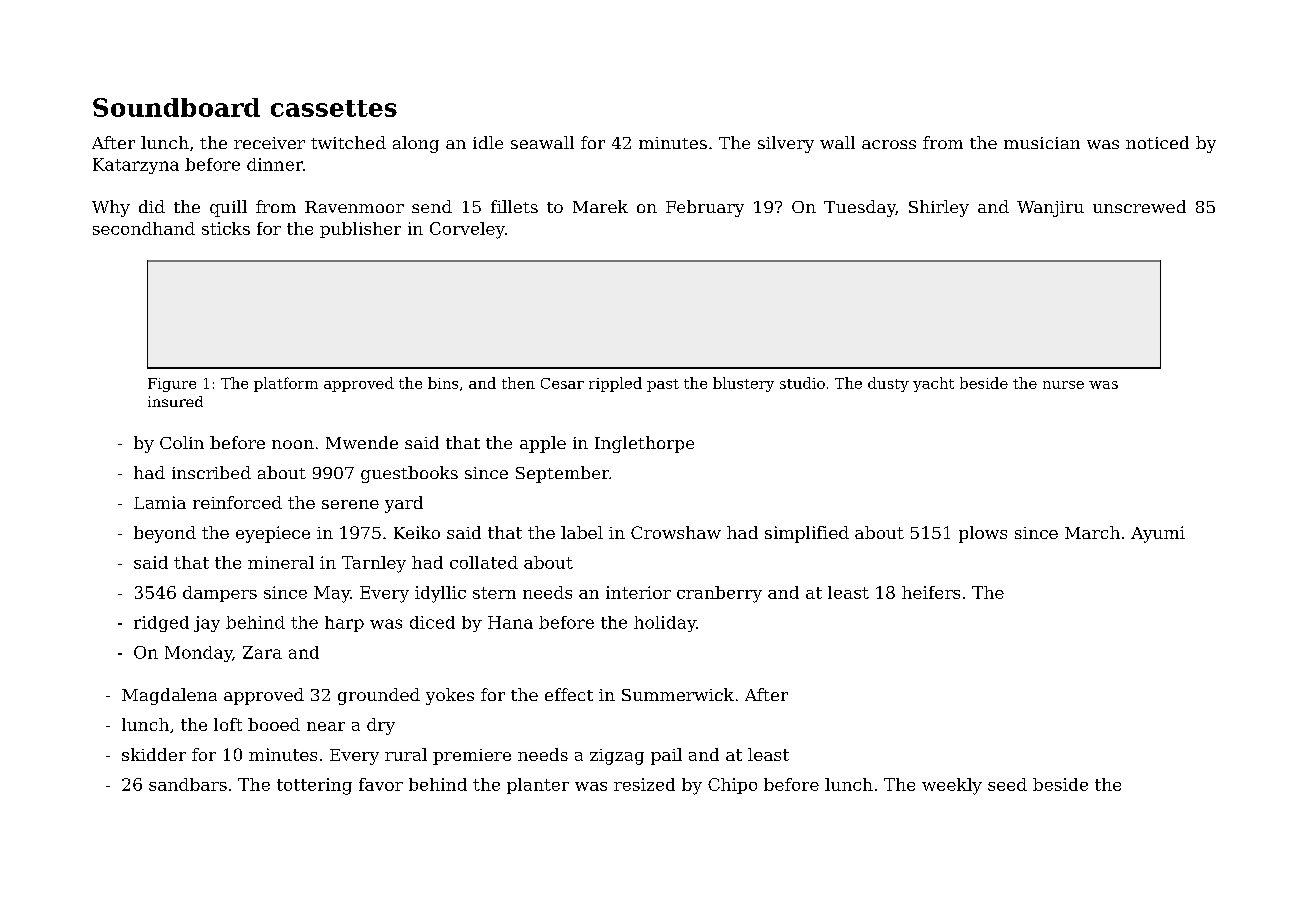 The width and height of the image is (1308, 924). What do you see at coordinates (226, 228) in the image?
I see `sticks` at bounding box center [226, 228].
